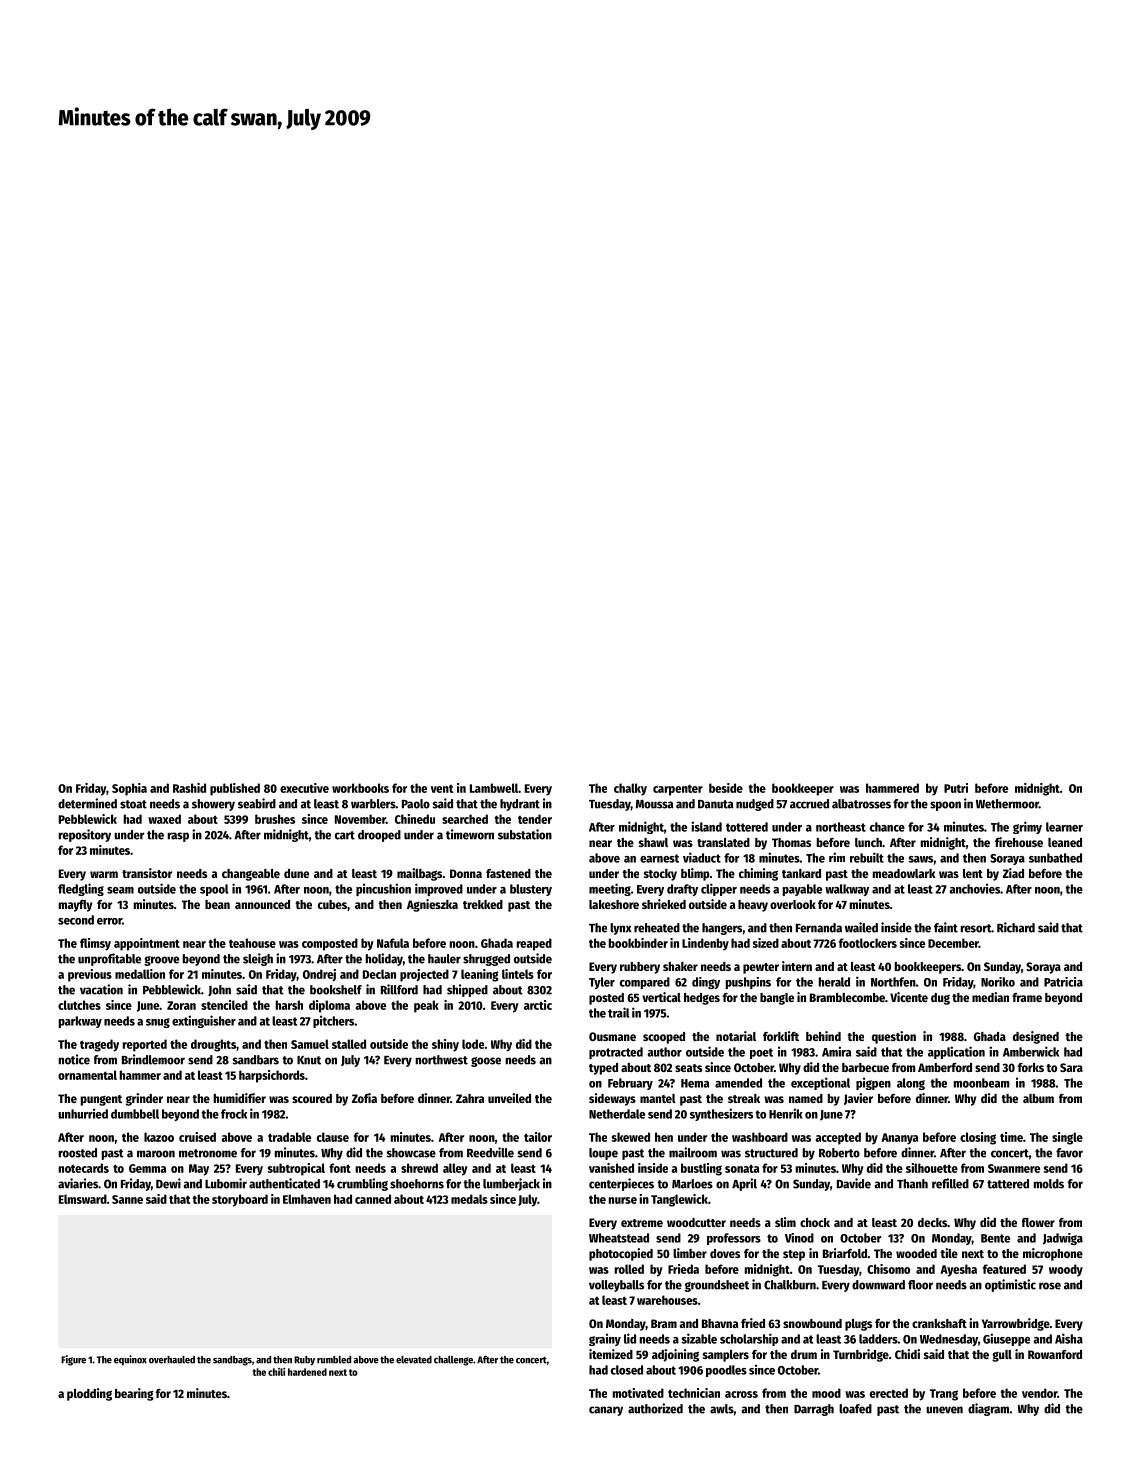  Describe the element at coordinates (606, 1411) in the screenshot. I see `canary` at that location.
